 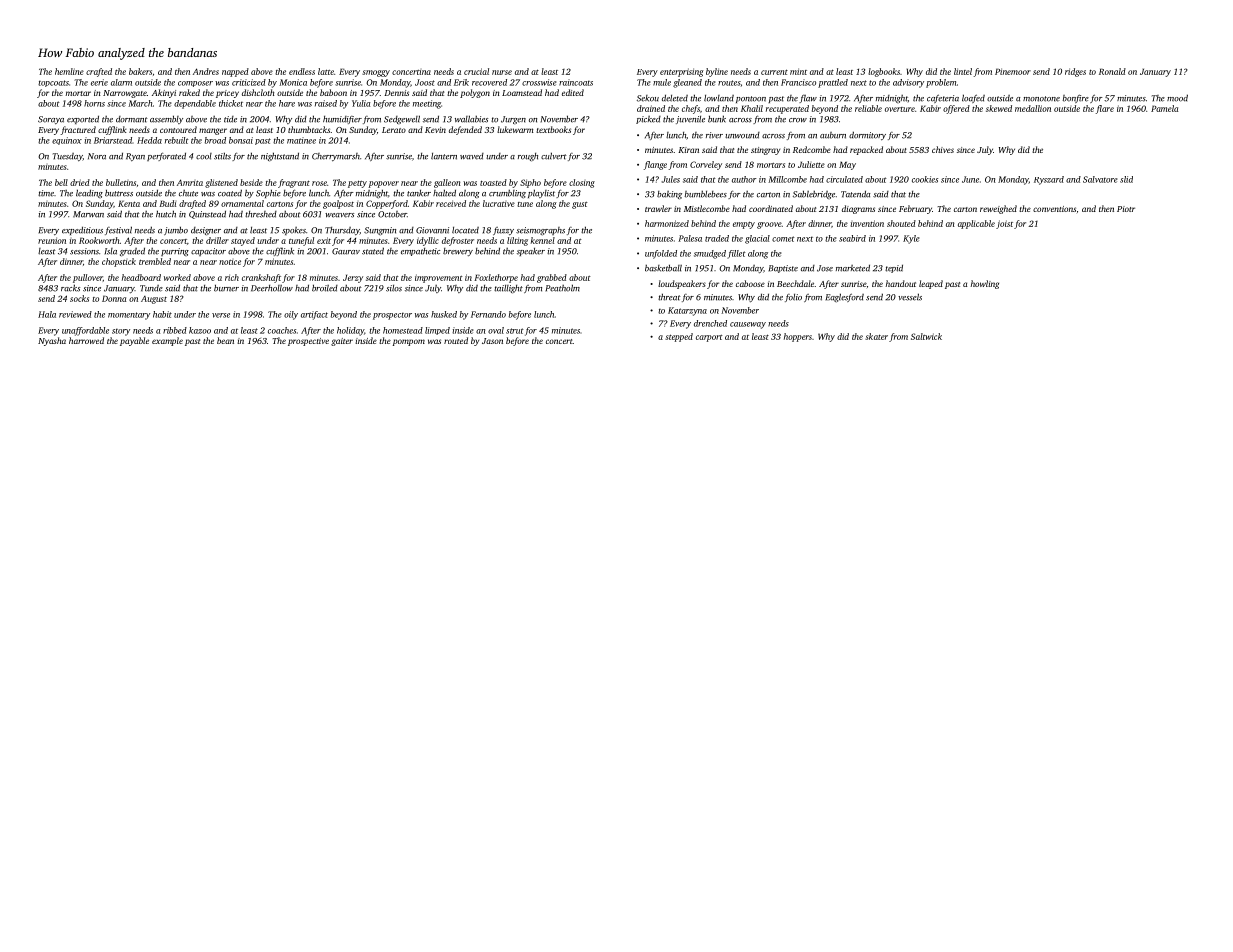 I want to click on coaches, so click(x=282, y=330).
